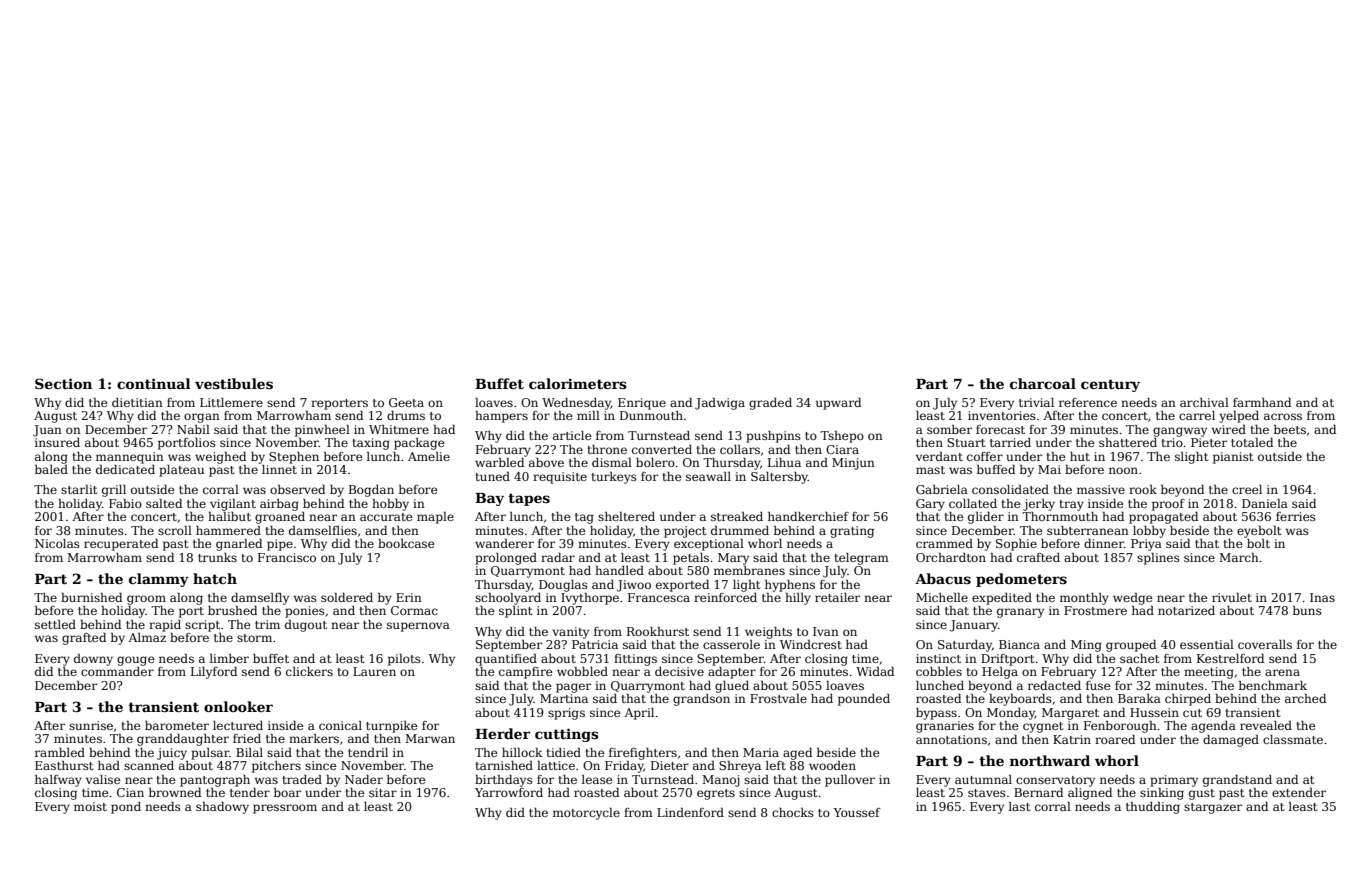  I want to click on sunrise, so click(91, 725).
